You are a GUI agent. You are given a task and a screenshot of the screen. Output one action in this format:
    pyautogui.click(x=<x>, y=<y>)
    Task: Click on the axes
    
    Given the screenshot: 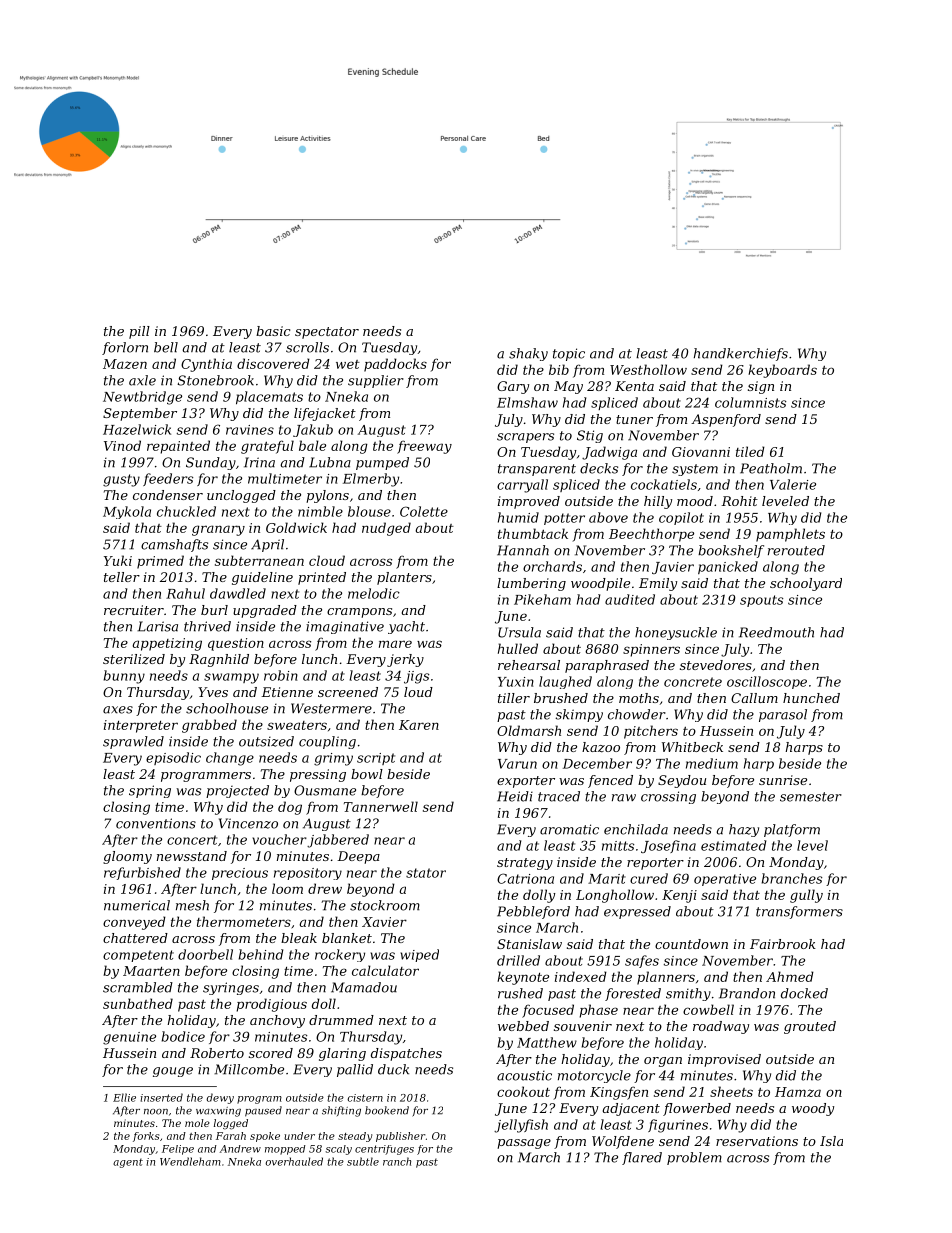 What is the action you would take?
    pyautogui.click(x=118, y=710)
